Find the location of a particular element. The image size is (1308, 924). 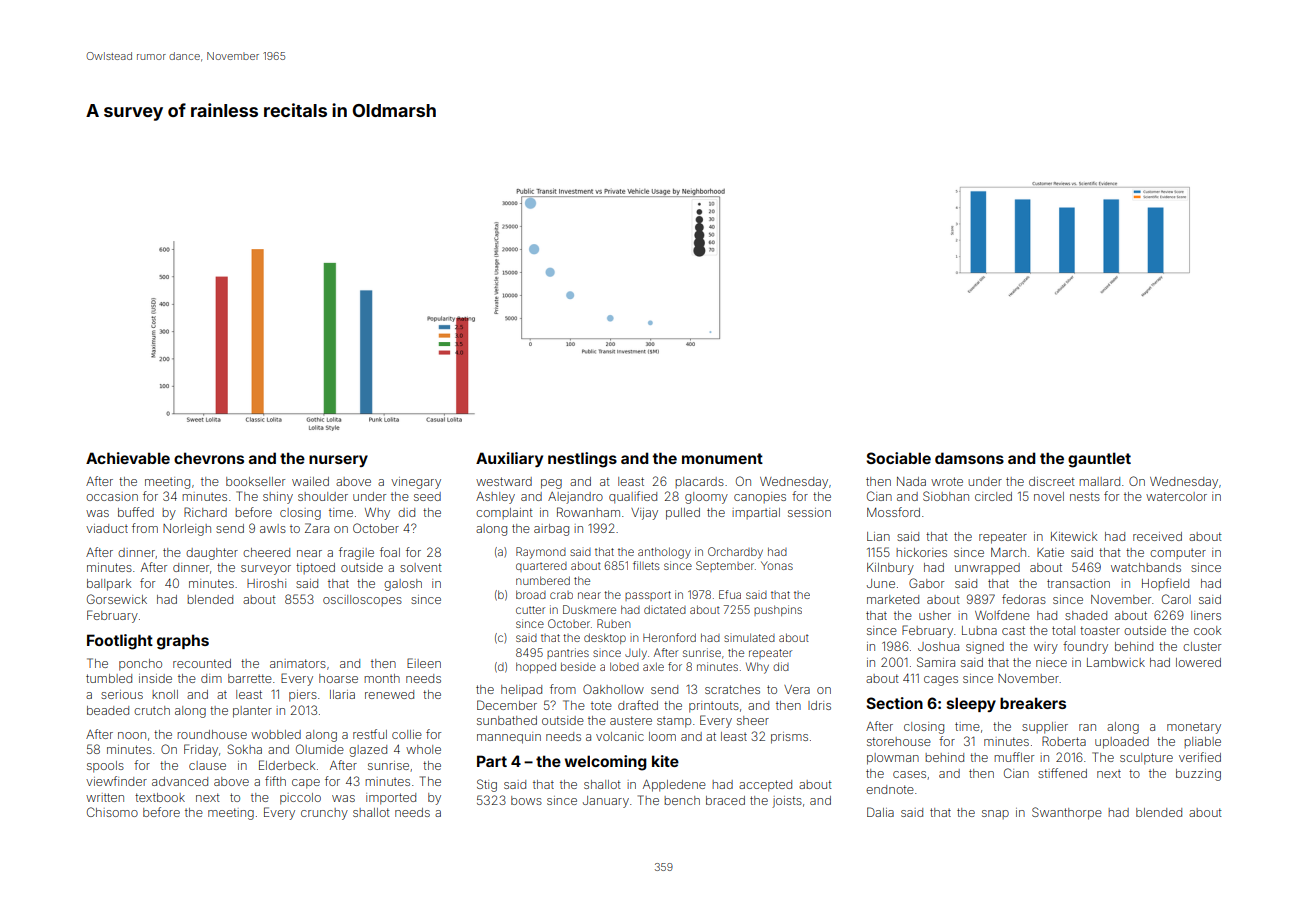

gauntlet is located at coordinates (1099, 460).
